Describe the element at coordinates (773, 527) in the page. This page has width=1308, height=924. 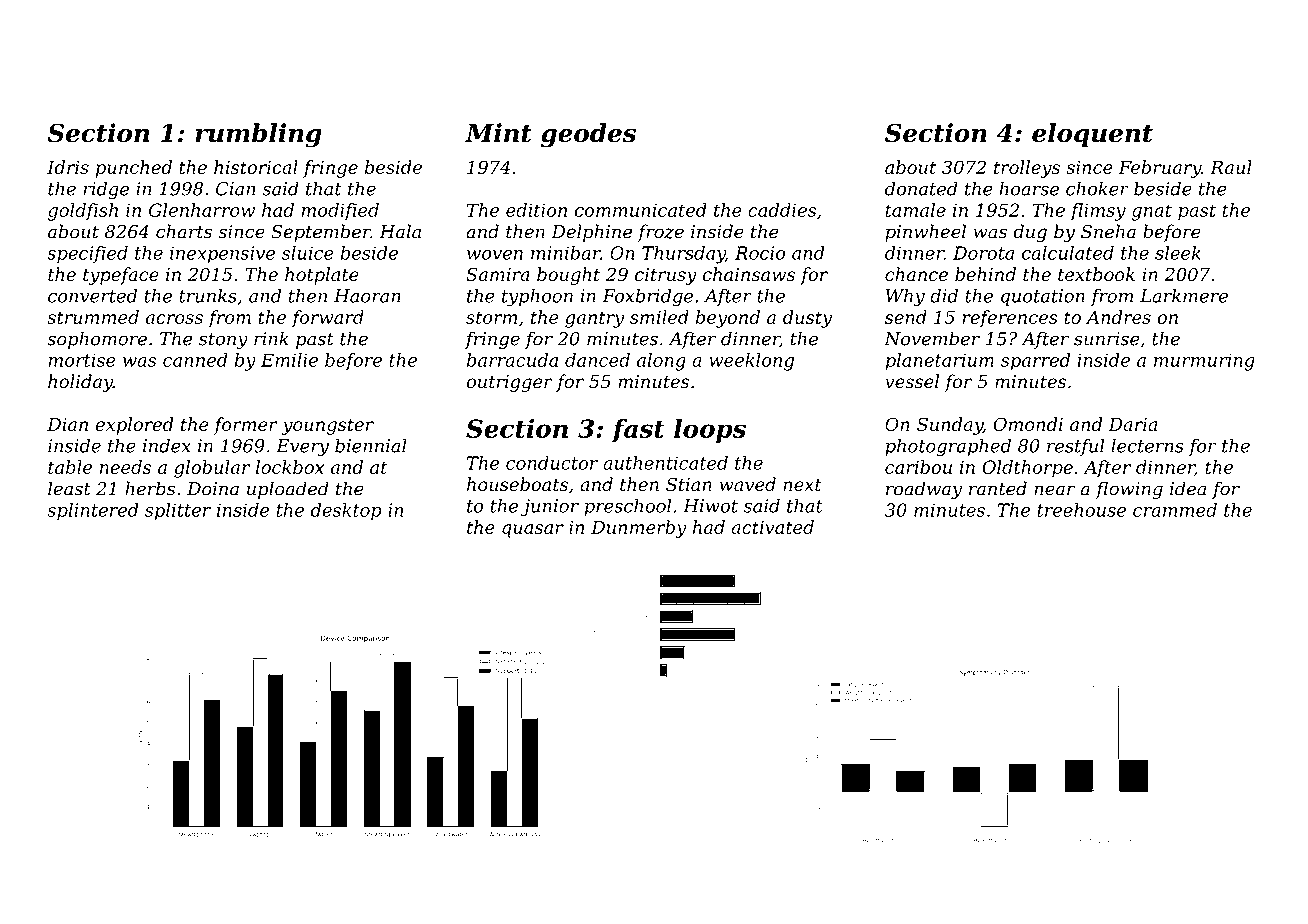
I see `activated` at that location.
